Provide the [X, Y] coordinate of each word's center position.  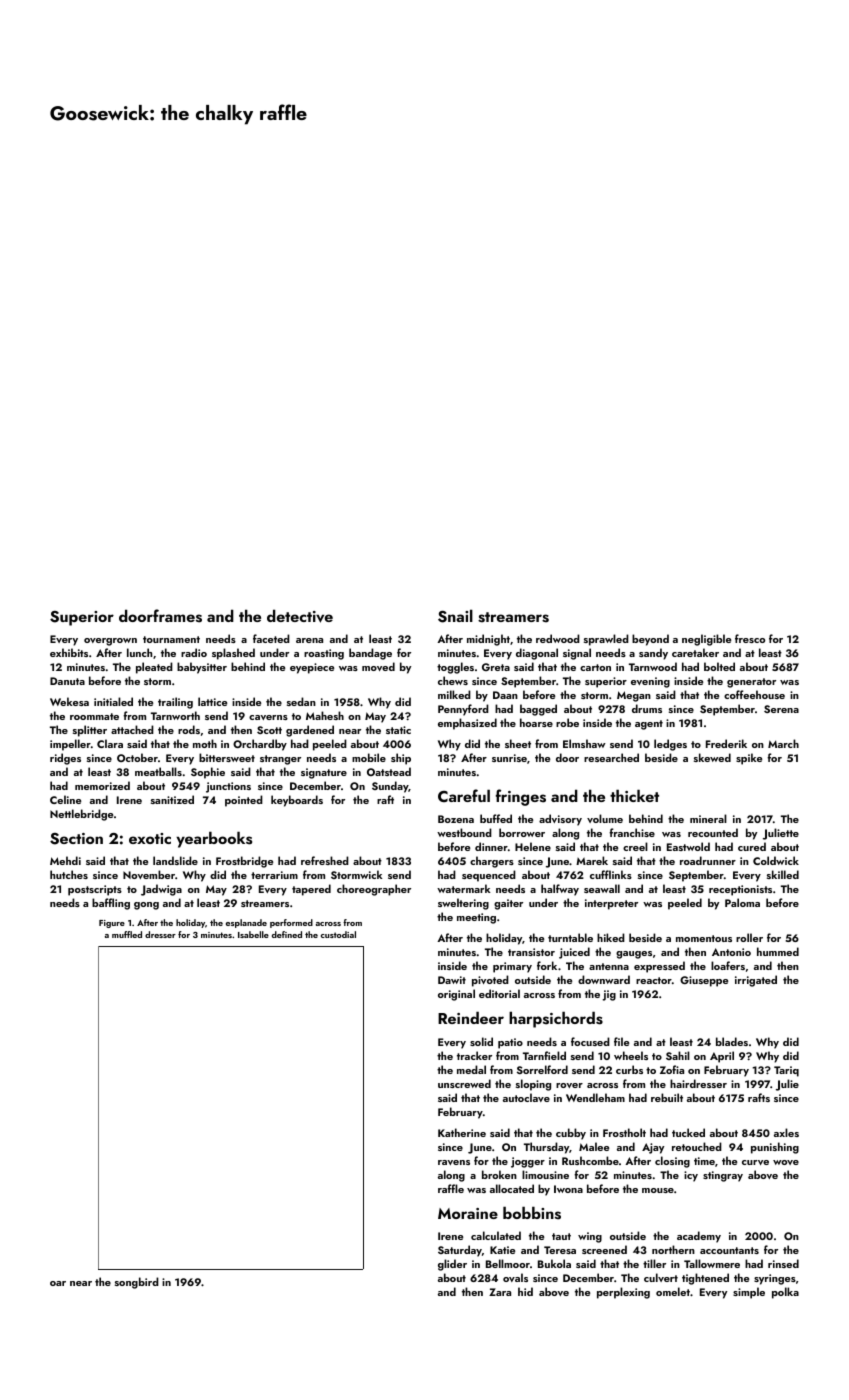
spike [749, 759]
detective [300, 616]
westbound [464, 832]
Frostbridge [244, 862]
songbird [137, 1283]
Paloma [742, 902]
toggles [455, 668]
